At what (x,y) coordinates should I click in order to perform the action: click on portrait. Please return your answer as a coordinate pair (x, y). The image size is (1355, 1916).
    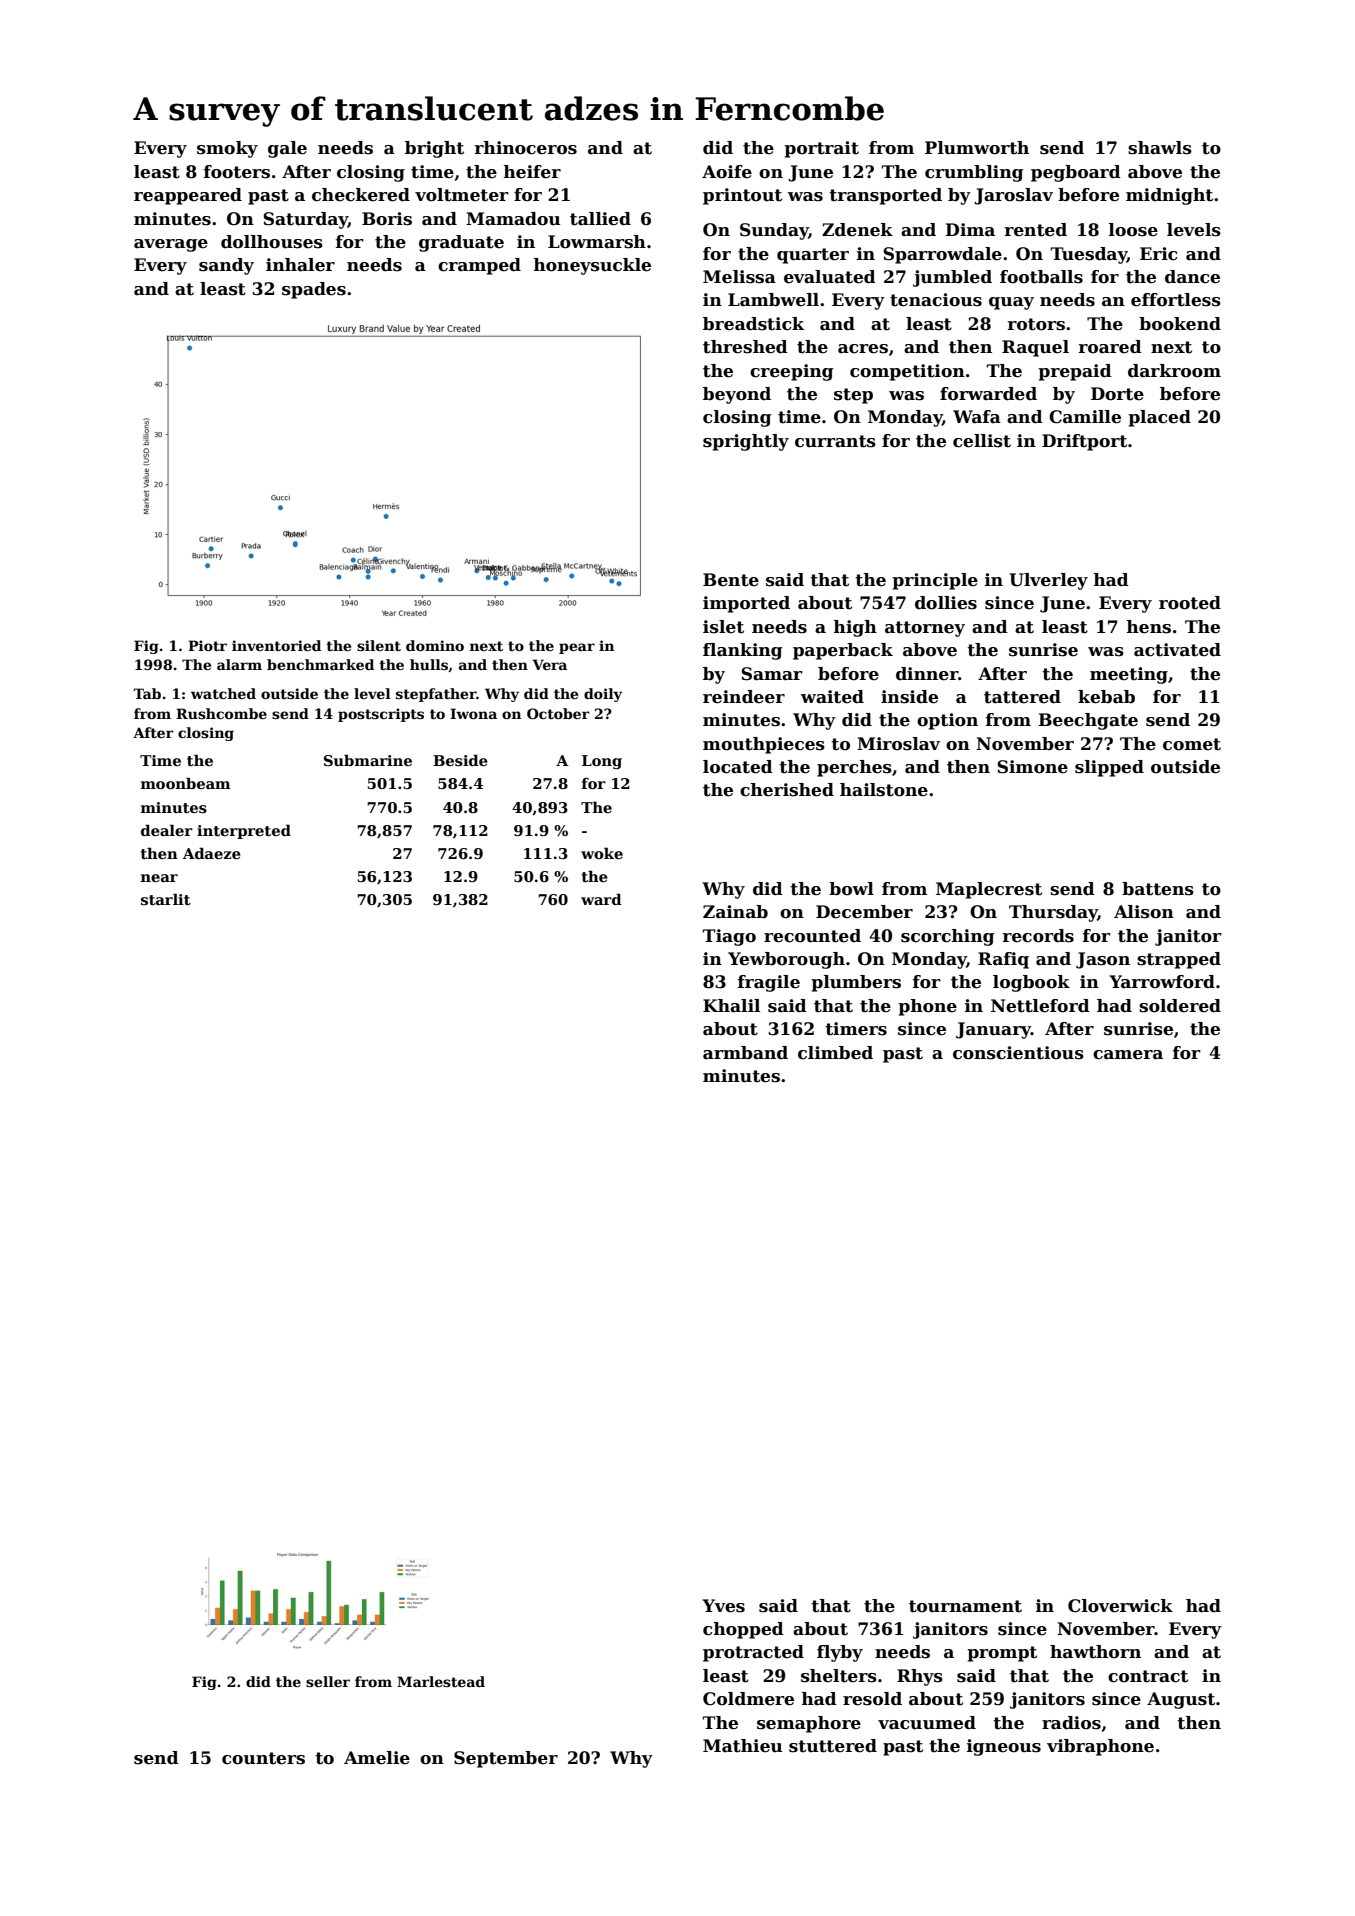
    Looking at the image, I should click on (821, 149).
